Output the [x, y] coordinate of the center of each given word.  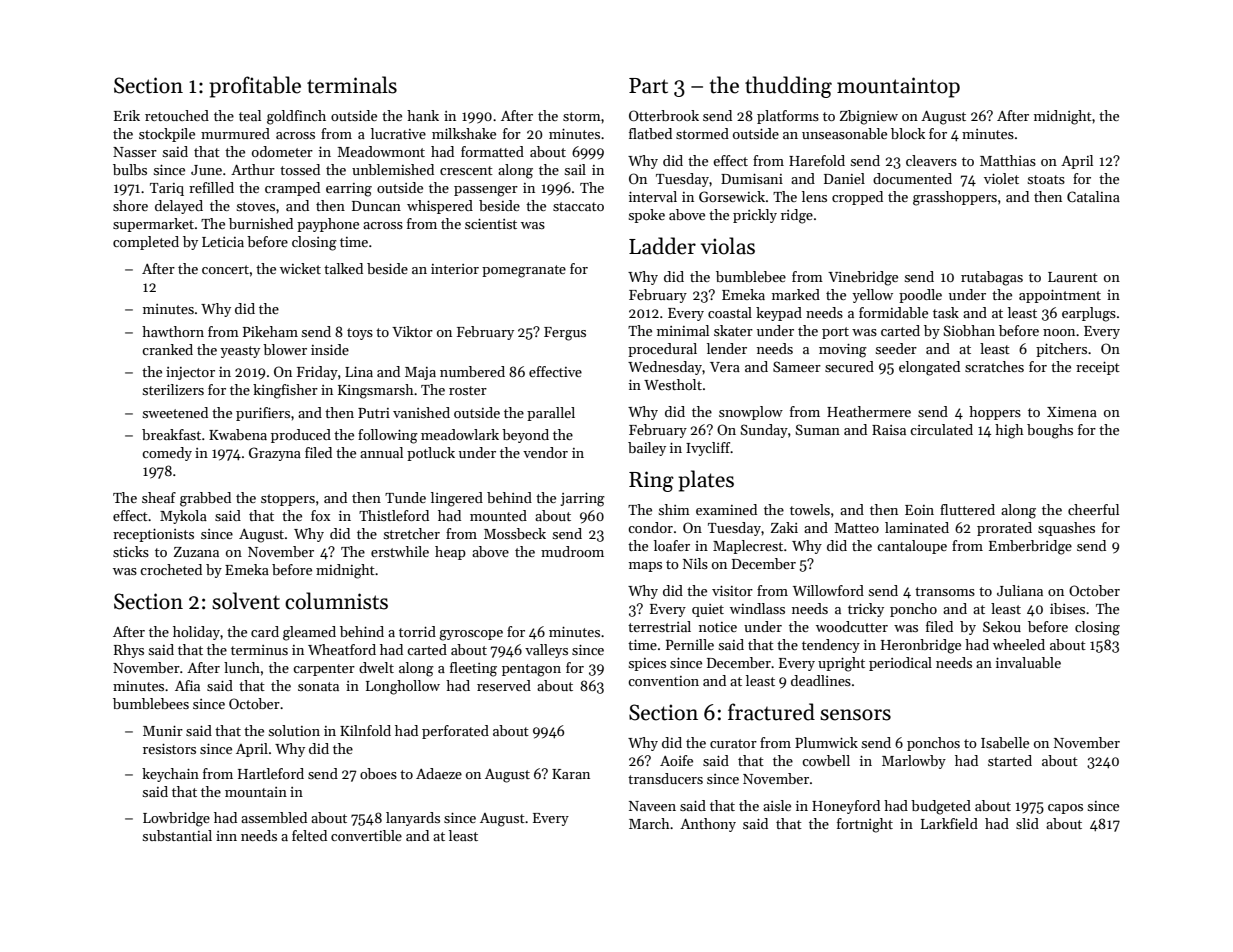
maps [645, 567]
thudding [788, 87]
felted [309, 835]
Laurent [1073, 277]
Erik [127, 115]
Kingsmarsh [376, 391]
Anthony [708, 825]
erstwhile [400, 551]
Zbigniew [869, 117]
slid [1027, 823]
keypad [779, 314]
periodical [900, 664]
